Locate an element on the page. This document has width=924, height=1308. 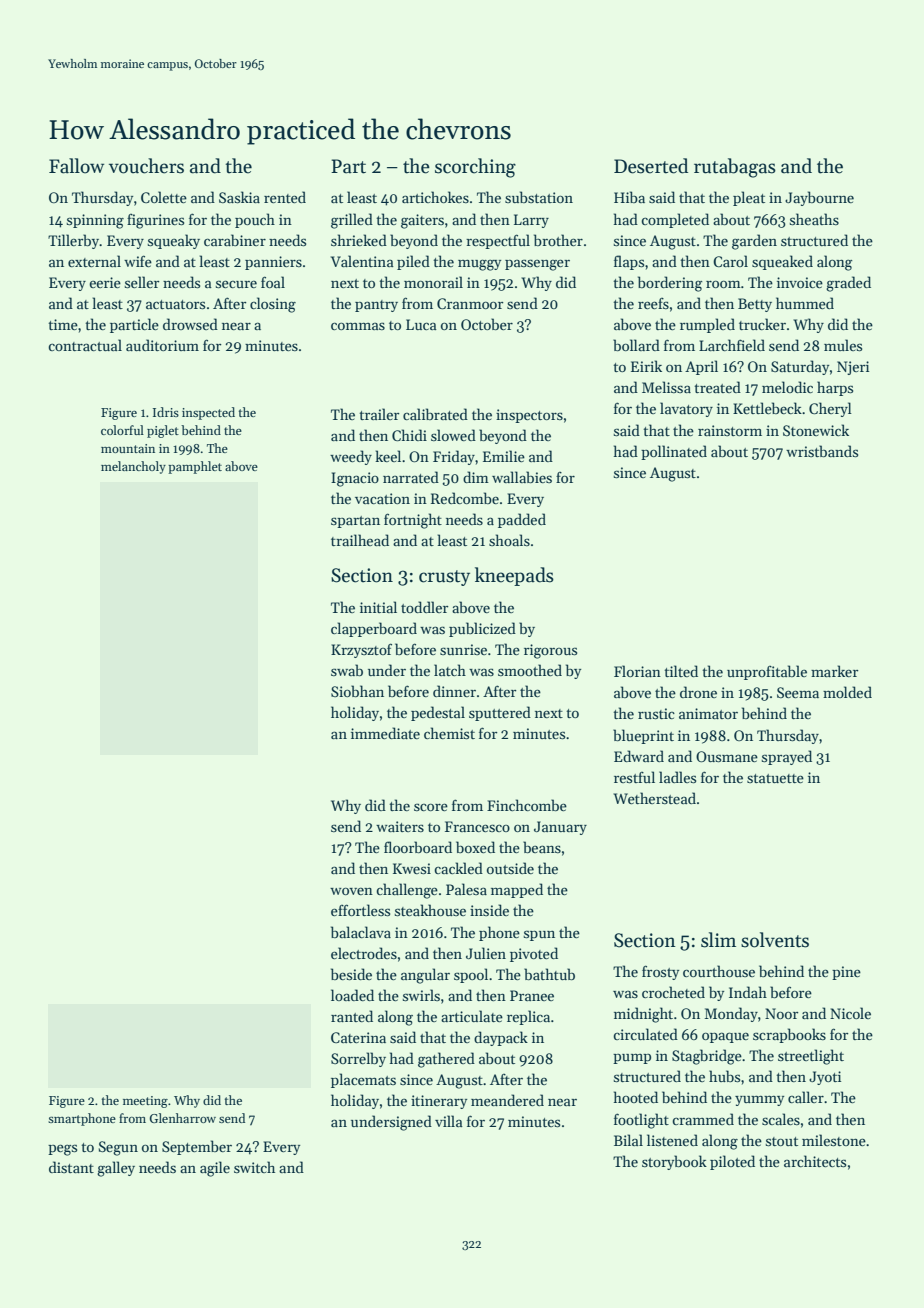
squeaked is located at coordinates (782, 262).
